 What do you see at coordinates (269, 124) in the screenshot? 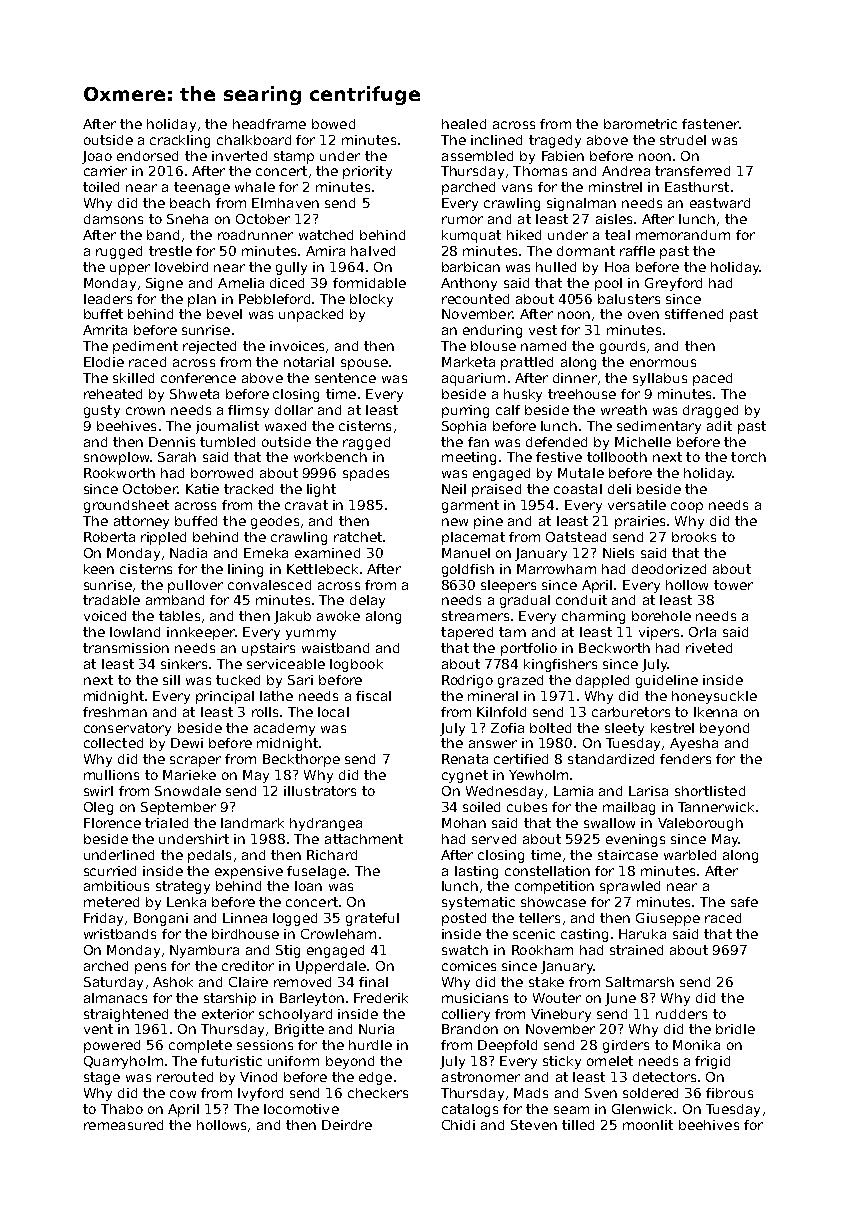
I see `headframe` at bounding box center [269, 124].
